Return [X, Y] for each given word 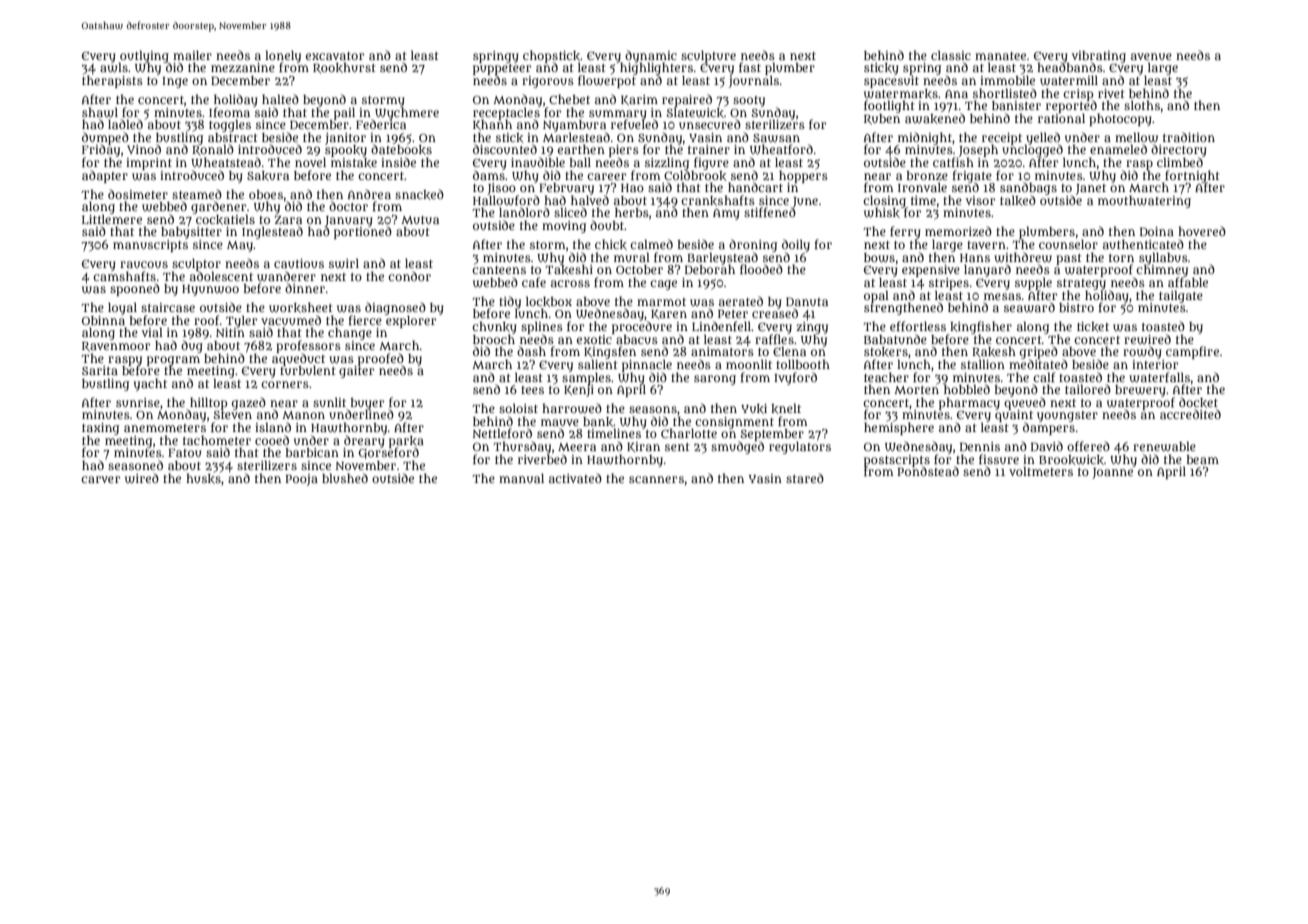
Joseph [978, 150]
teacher [886, 377]
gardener [219, 207]
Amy [726, 214]
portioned [363, 233]
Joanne [1112, 473]
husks [203, 478]
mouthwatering [1144, 201]
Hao [632, 188]
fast [750, 67]
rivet [1111, 93]
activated [575, 478]
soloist [518, 408]
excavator [335, 56]
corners [285, 384]
